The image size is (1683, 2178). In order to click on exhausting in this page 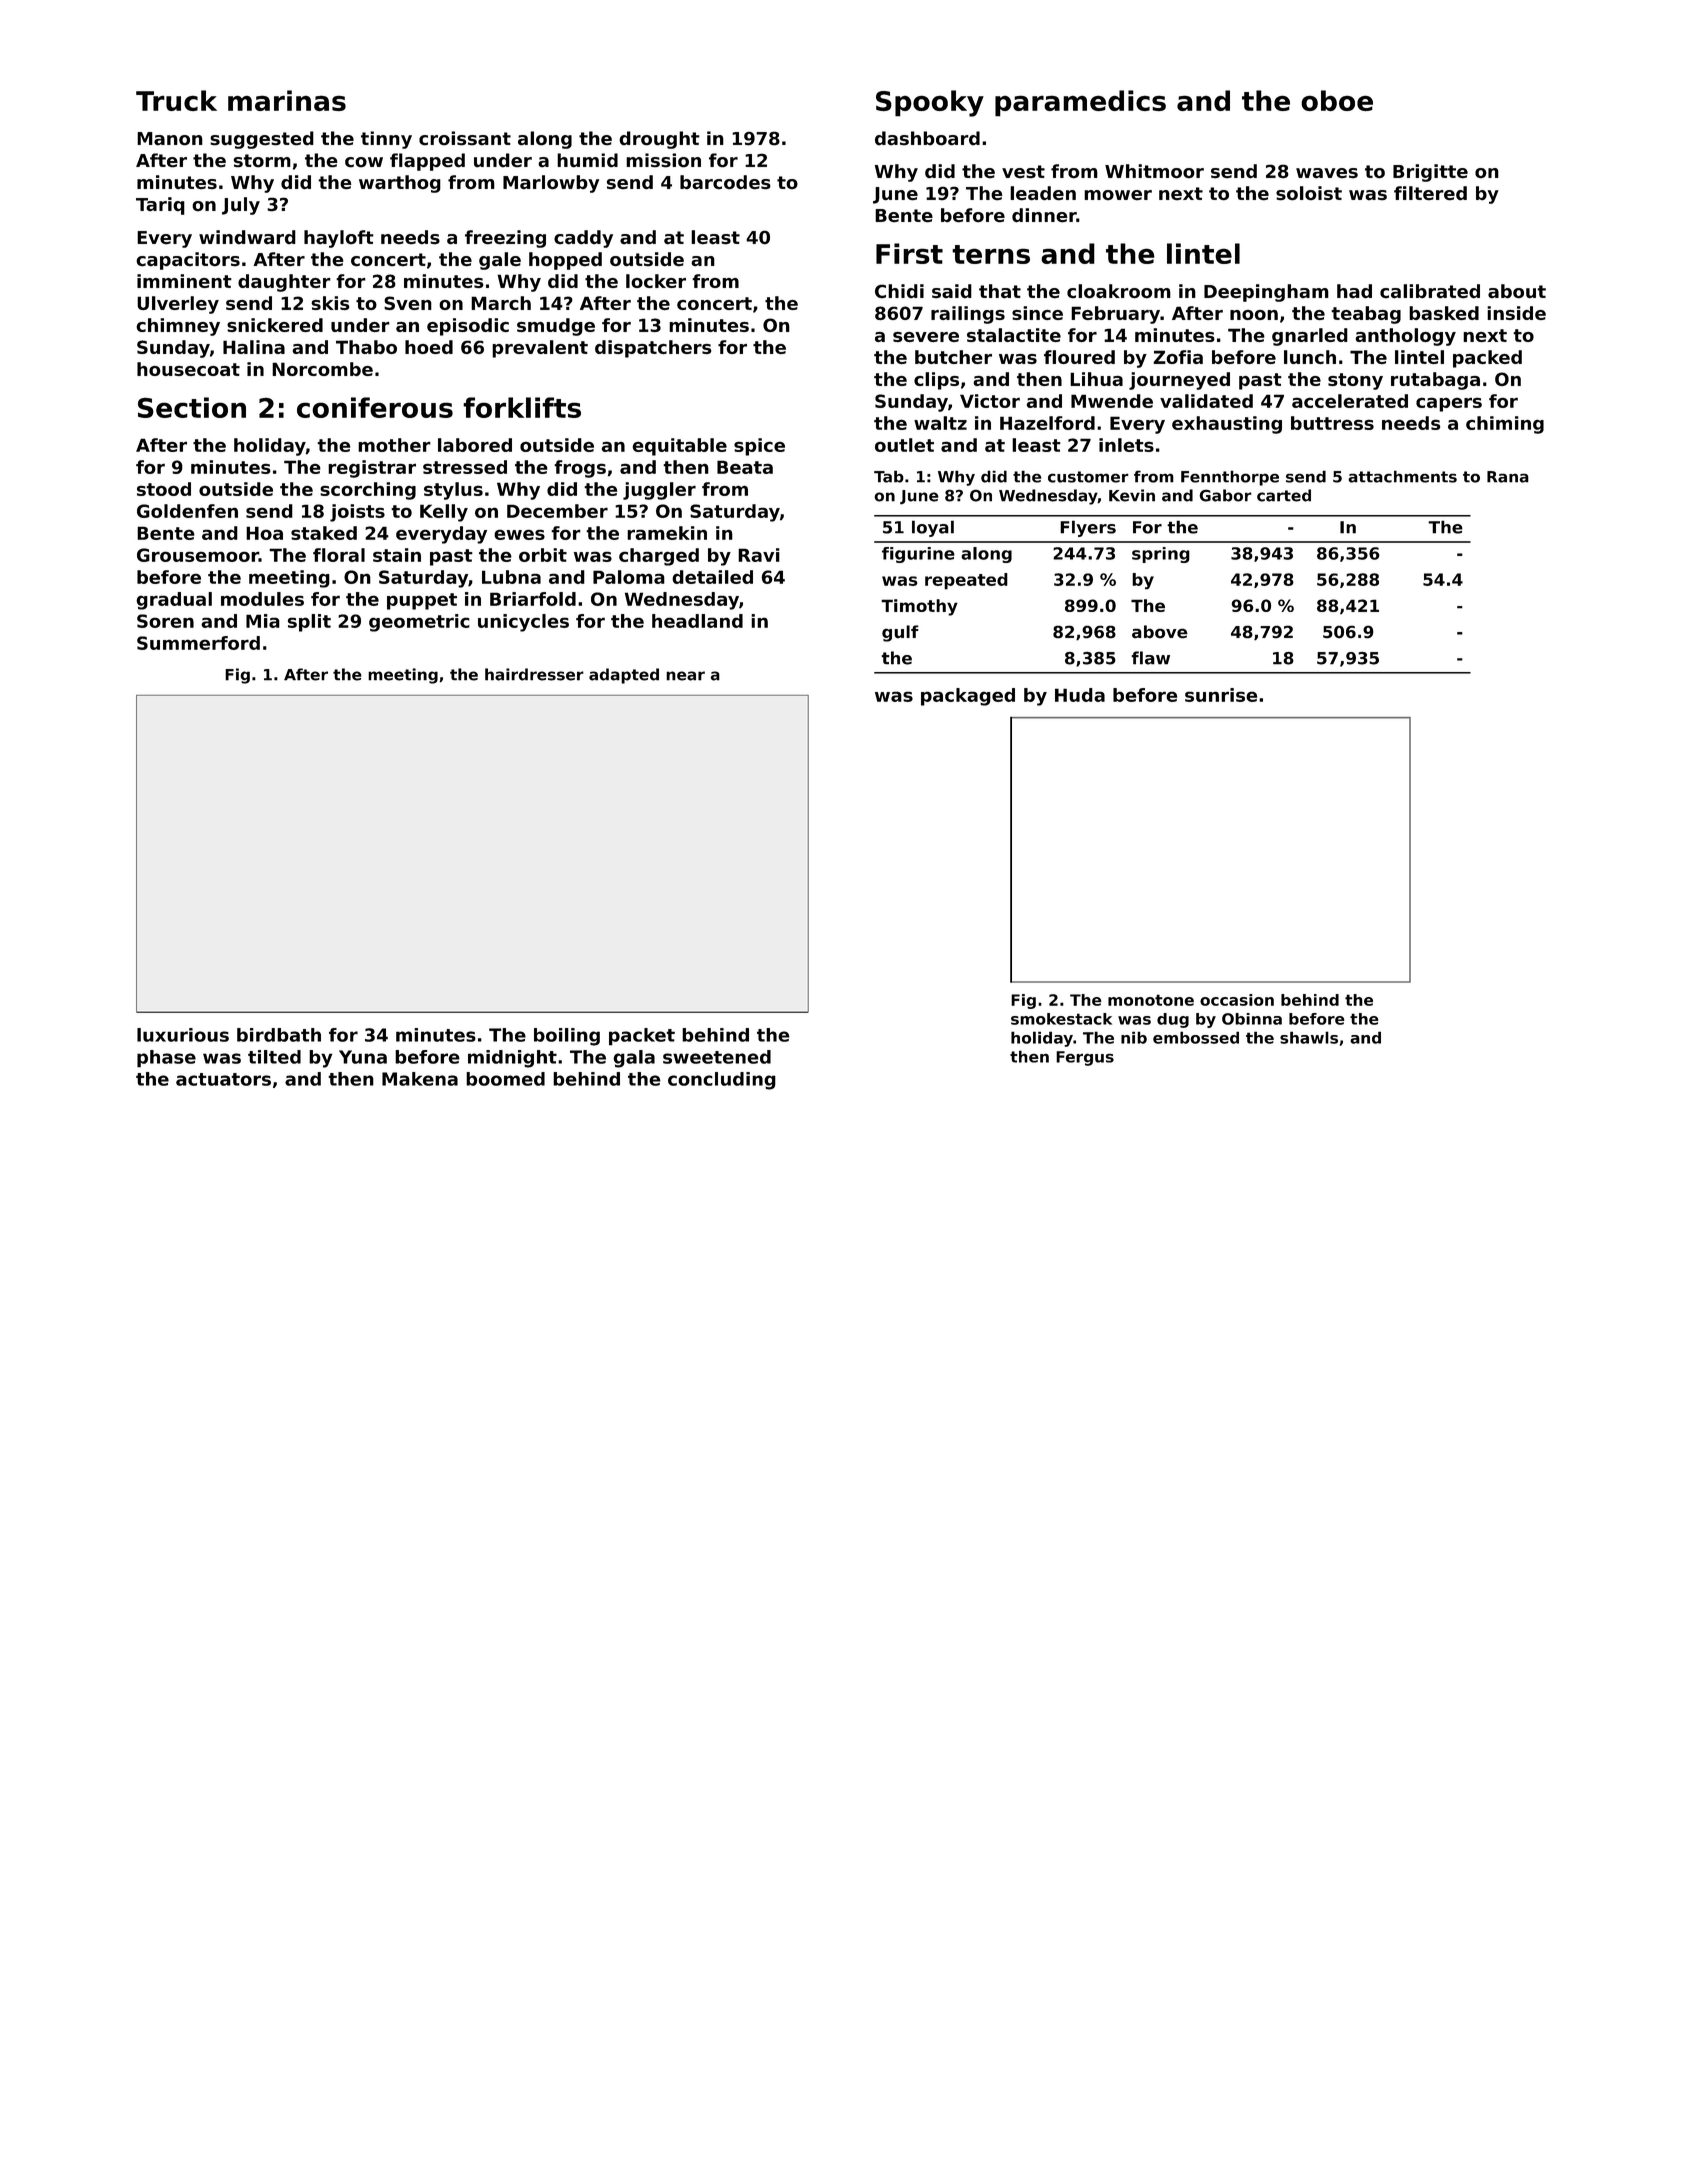, I will do `click(1227, 425)`.
